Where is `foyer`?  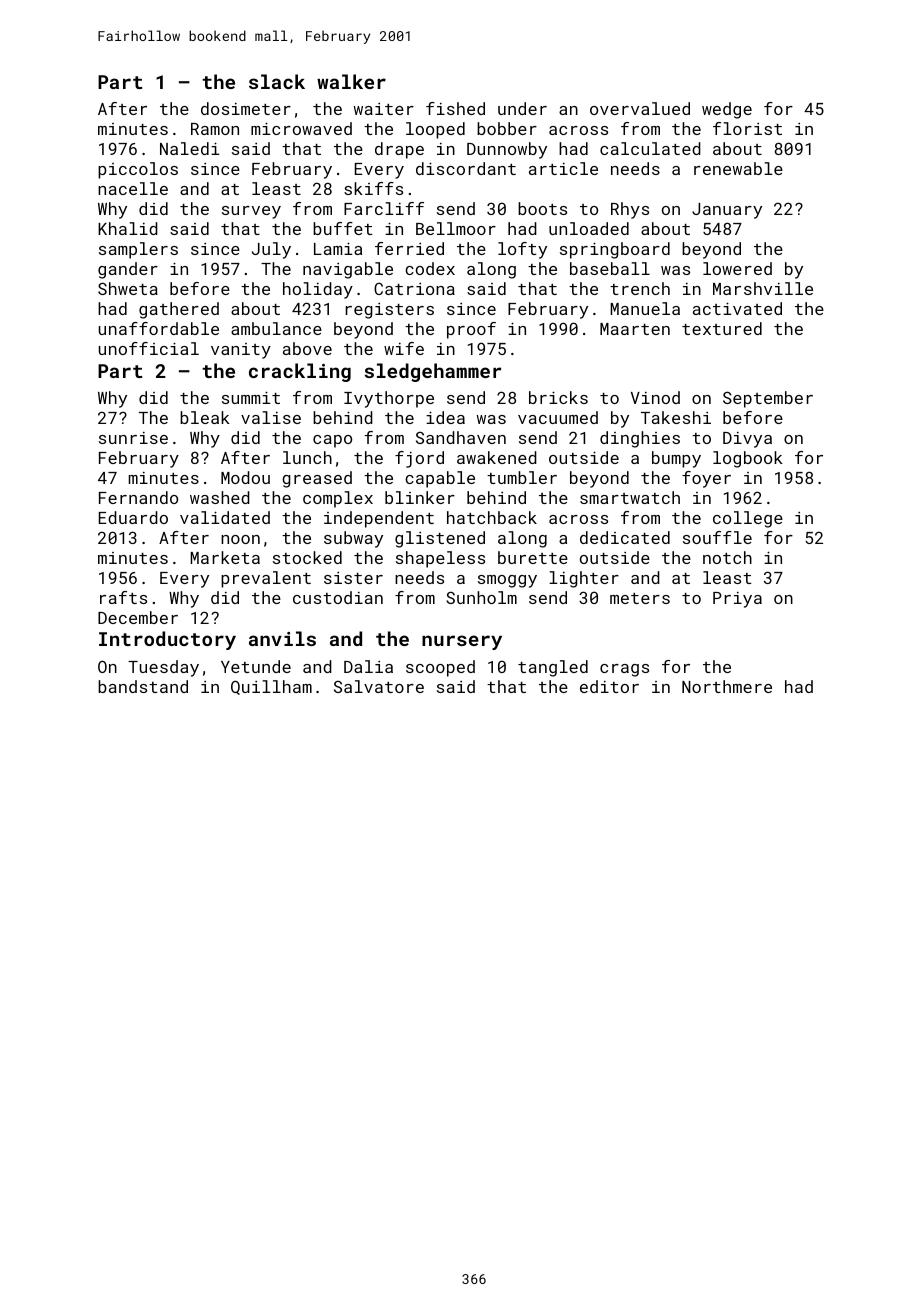 foyer is located at coordinates (706, 479).
